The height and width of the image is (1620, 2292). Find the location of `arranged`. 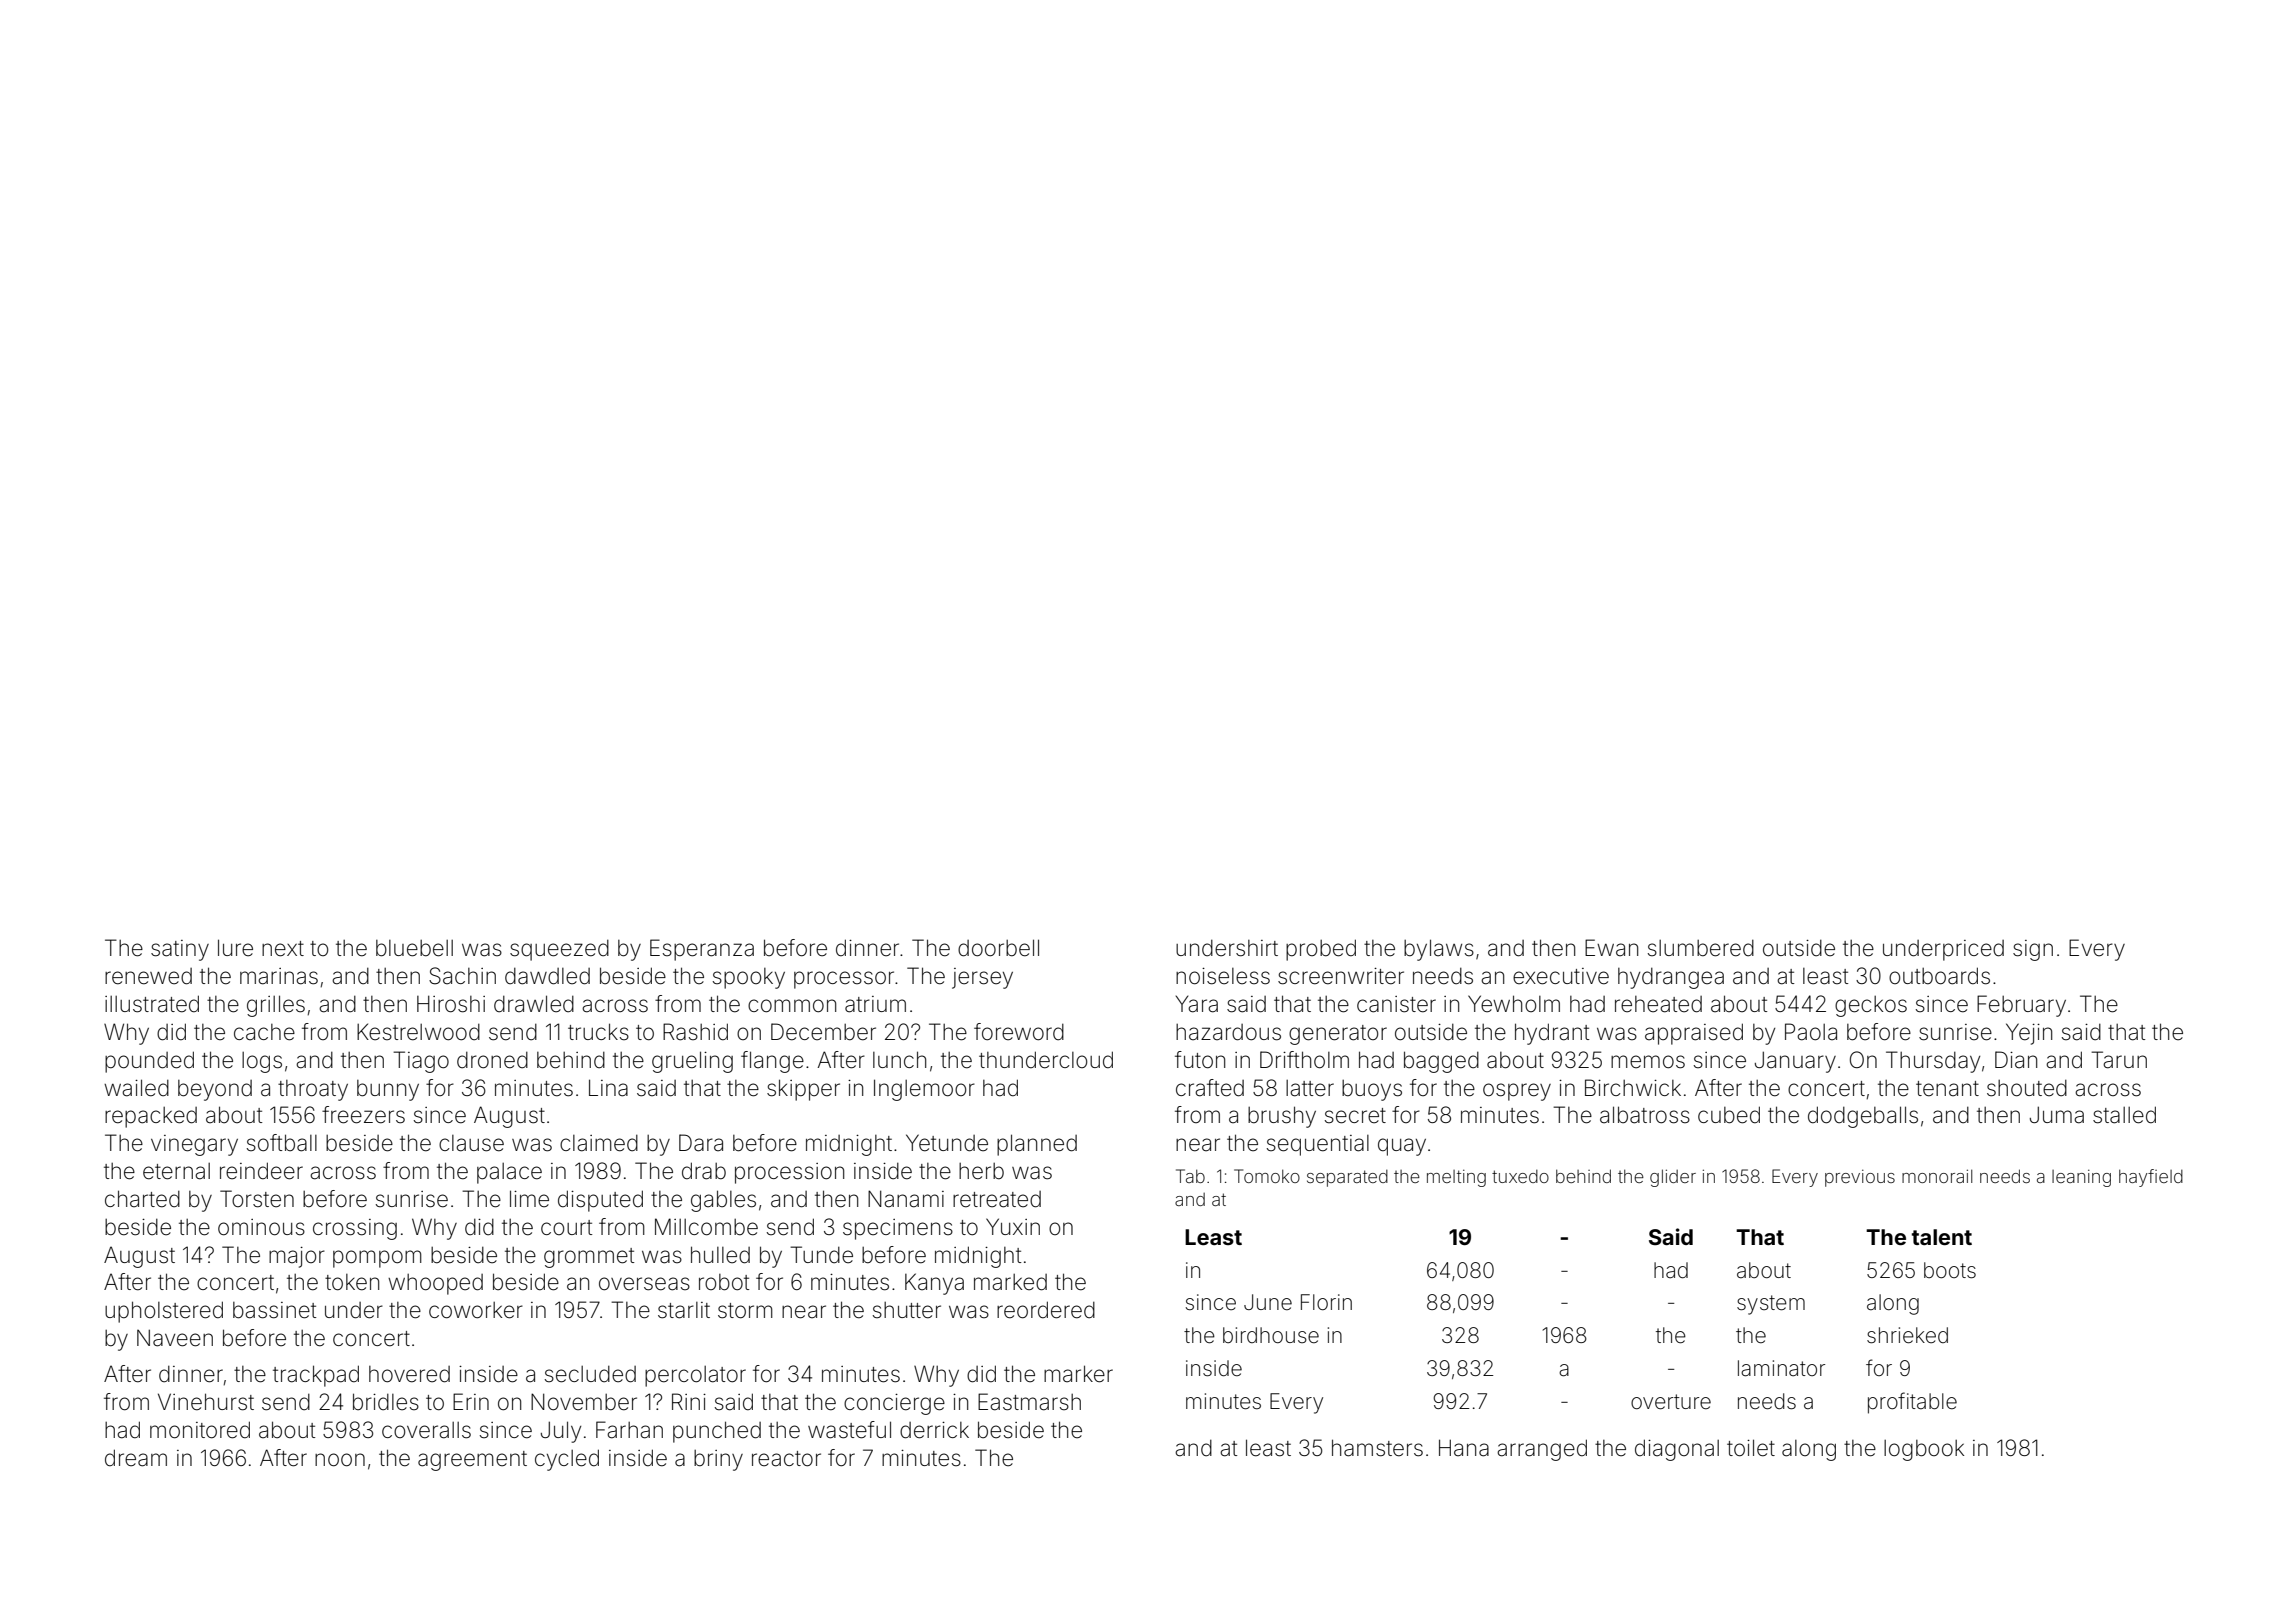

arranged is located at coordinates (1542, 1450).
